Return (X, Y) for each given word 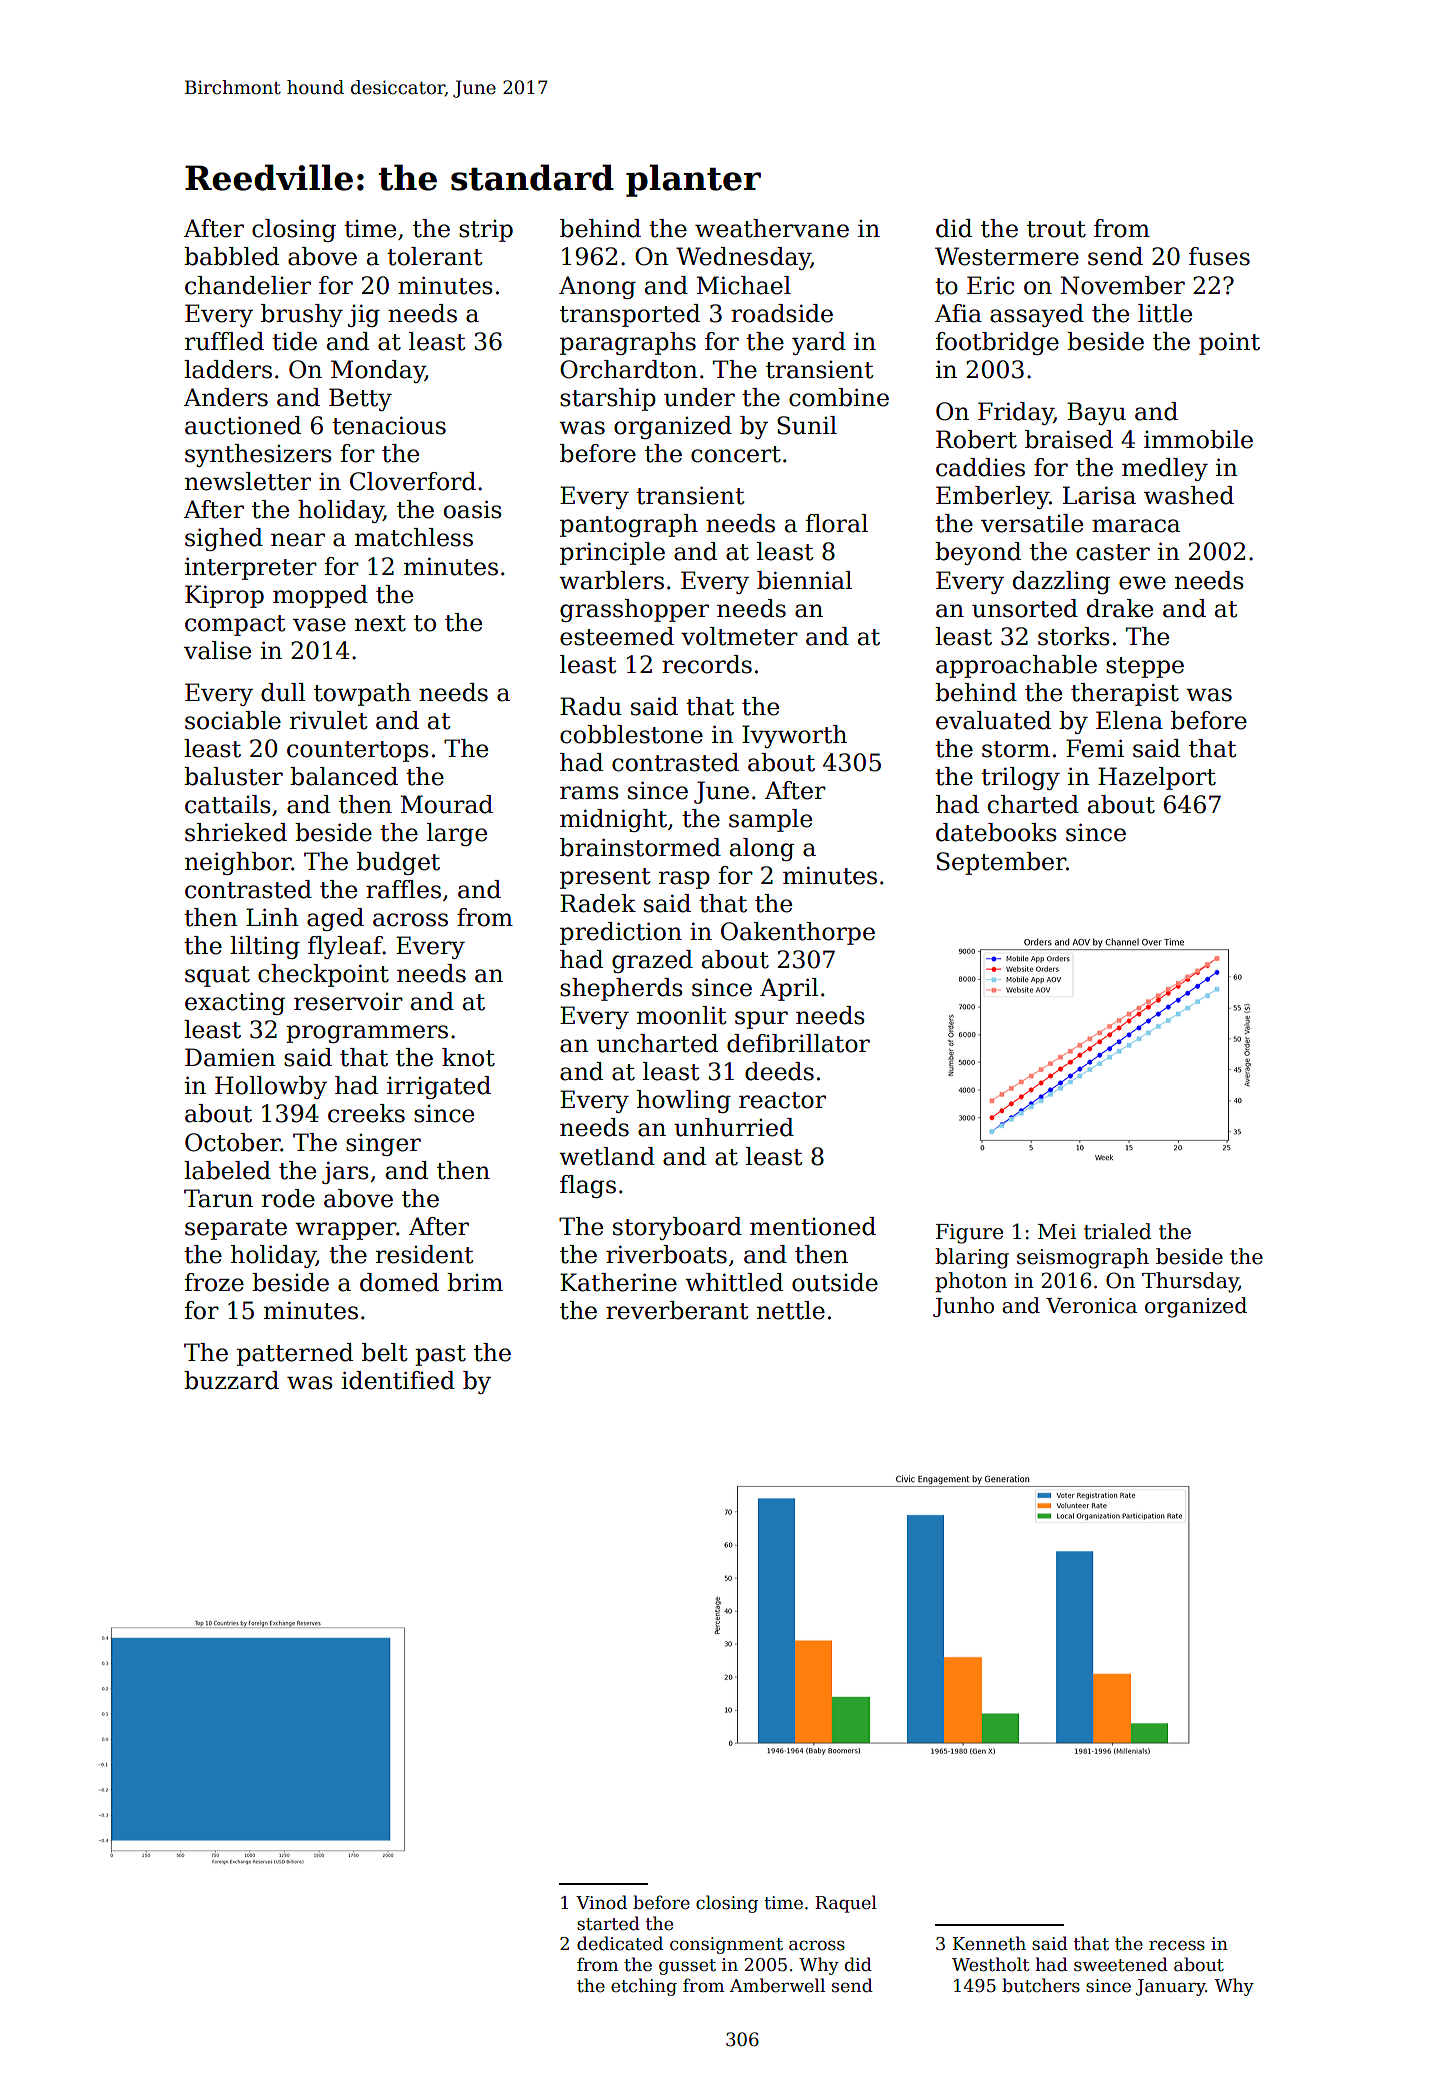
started (608, 1923)
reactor (782, 1100)
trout (1056, 229)
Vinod (601, 1902)
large (457, 834)
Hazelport (1157, 778)
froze (214, 1282)
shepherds (621, 989)
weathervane (772, 228)
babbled (231, 256)
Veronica (1091, 1306)
